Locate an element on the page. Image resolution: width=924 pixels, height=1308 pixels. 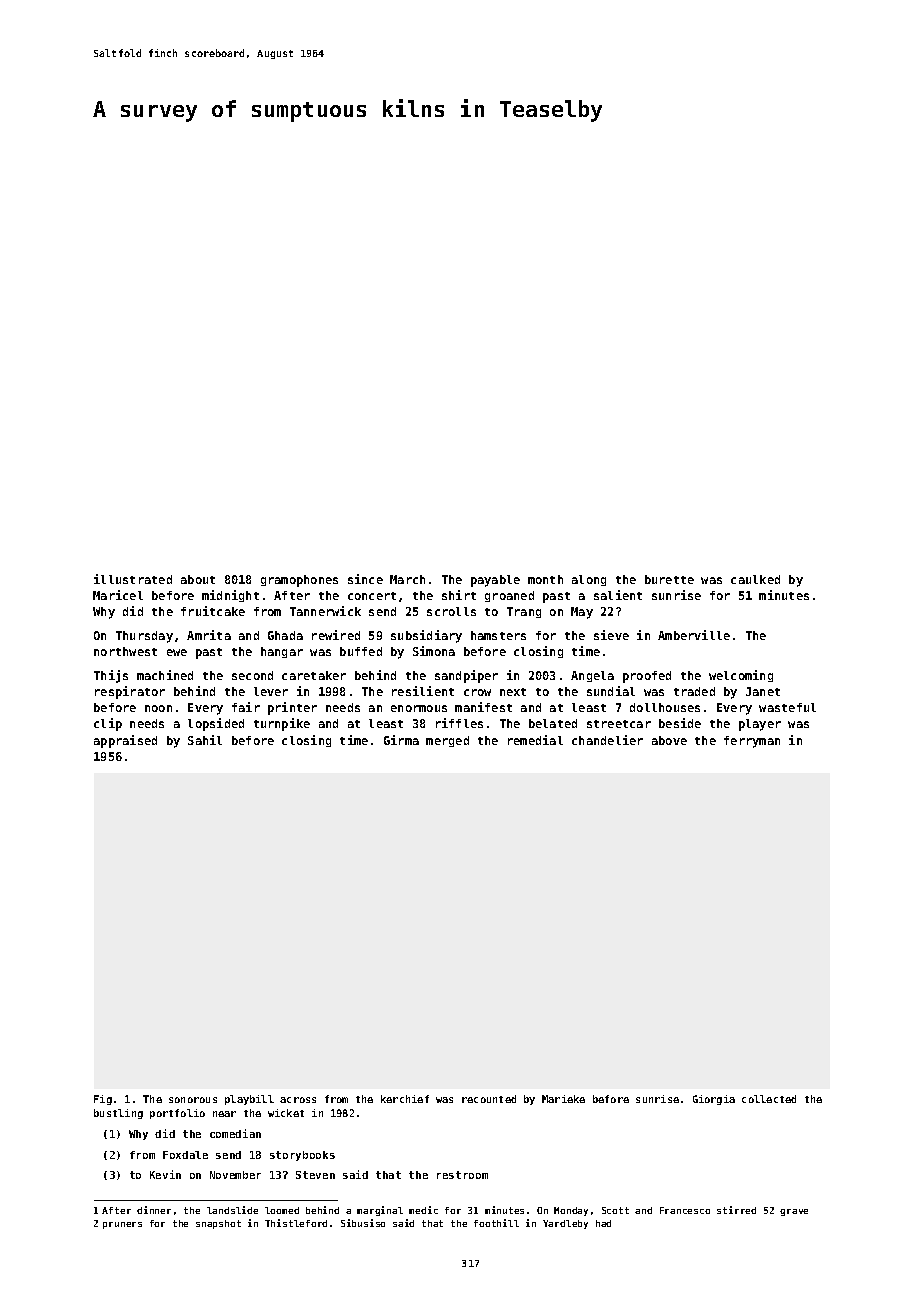
Marieke is located at coordinates (563, 1099).
